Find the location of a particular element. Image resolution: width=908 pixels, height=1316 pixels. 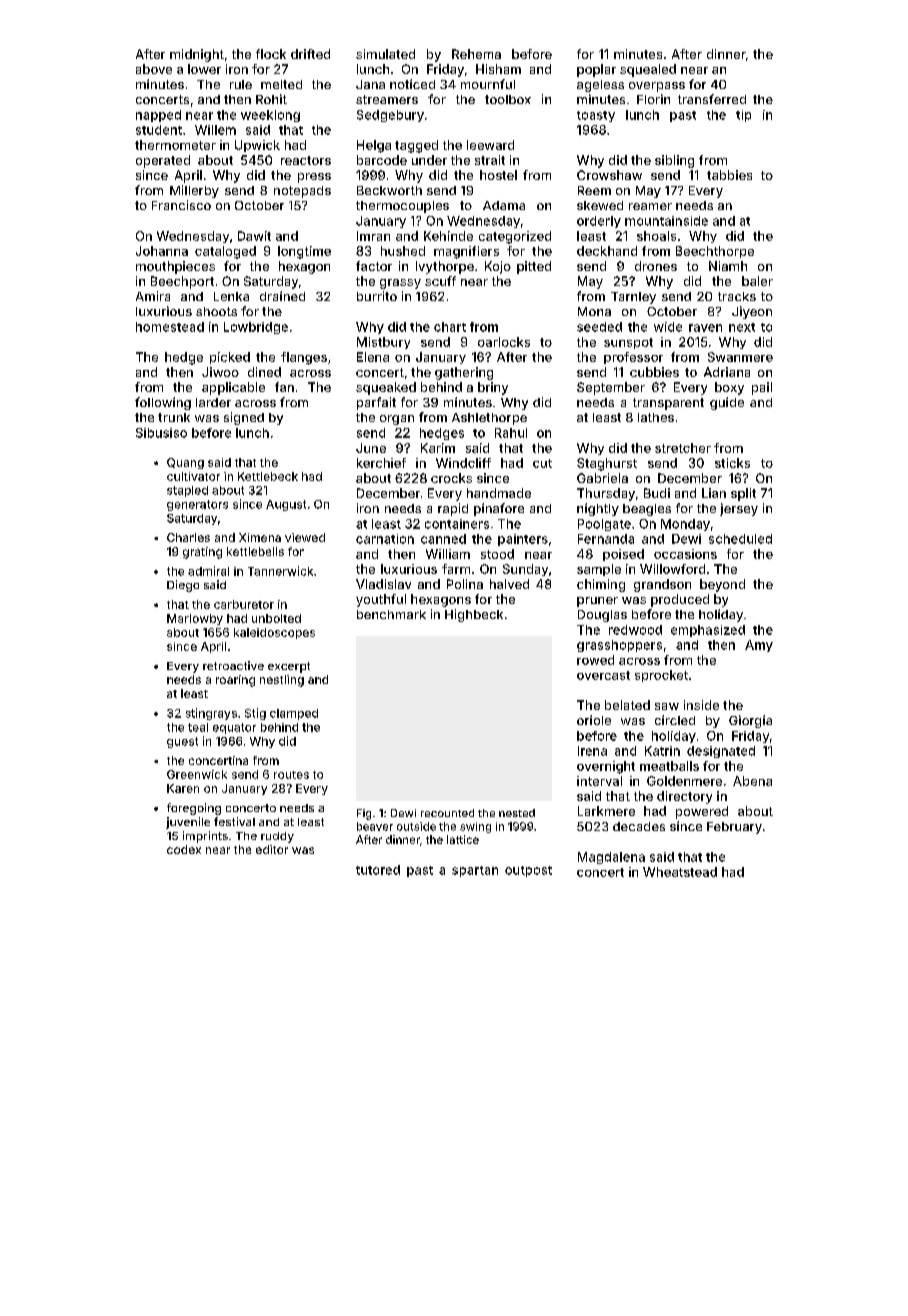

flock is located at coordinates (271, 54).
